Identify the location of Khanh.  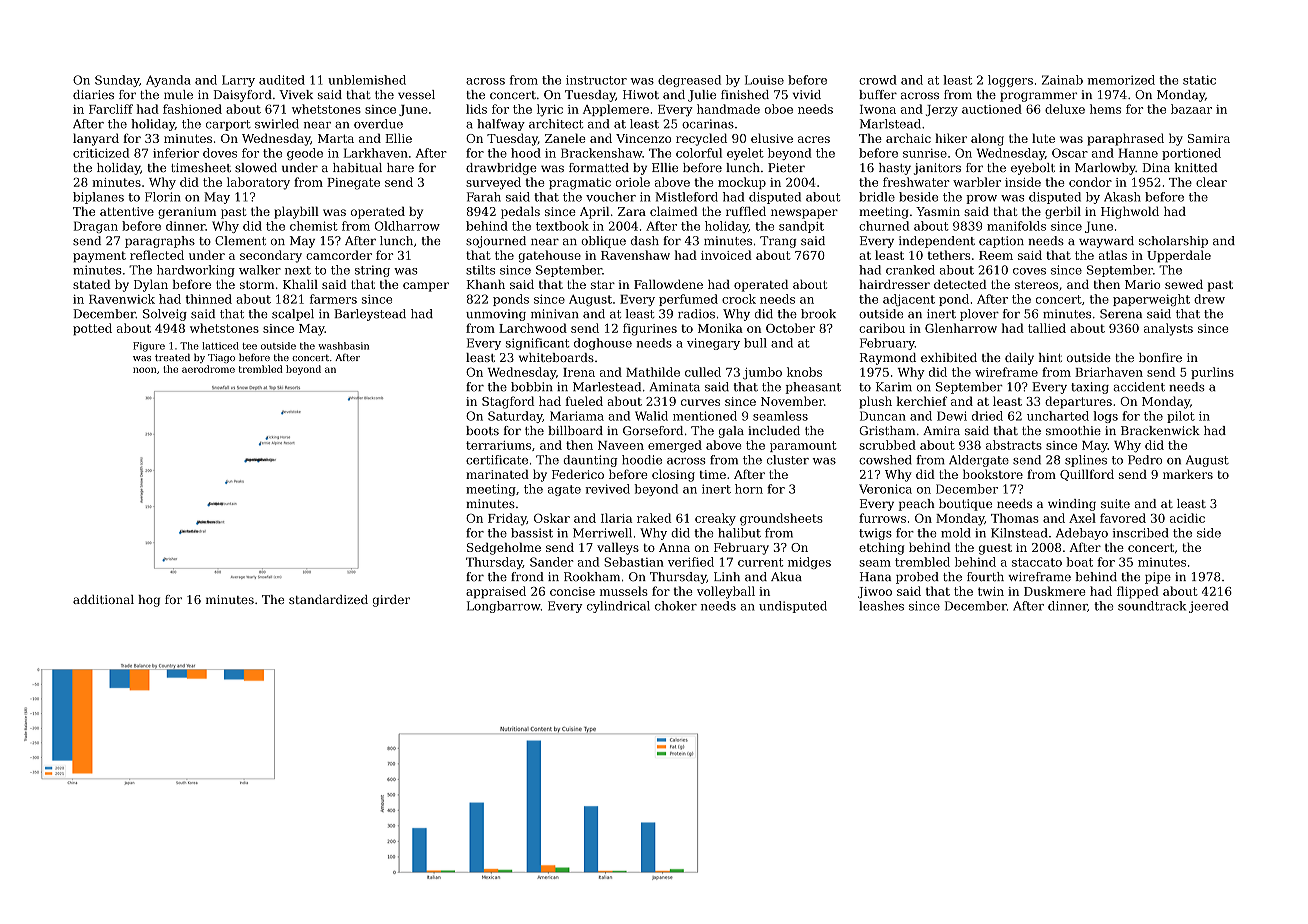
(486, 284).
